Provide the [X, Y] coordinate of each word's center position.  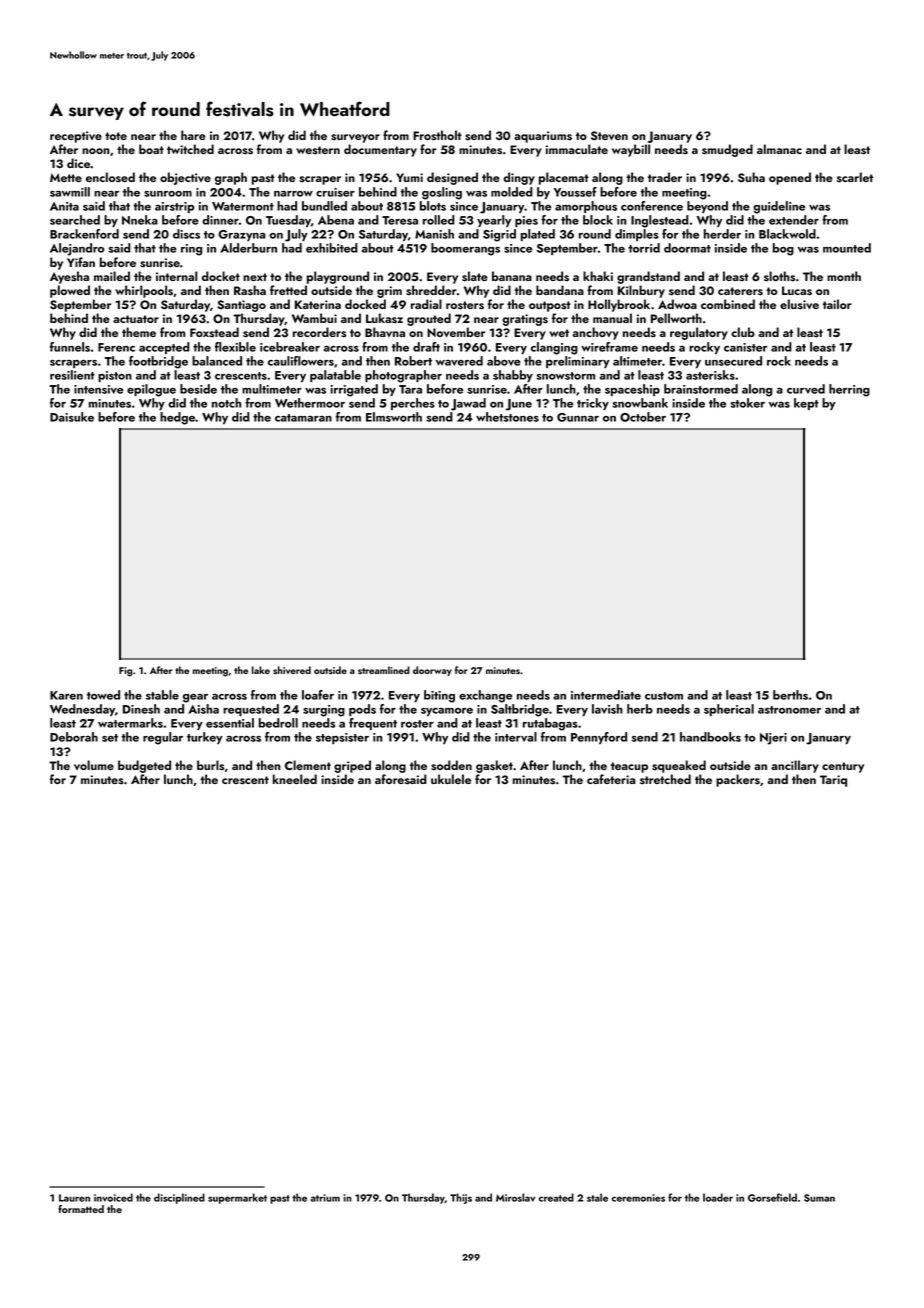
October [643, 417]
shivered [292, 670]
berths [790, 695]
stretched [665, 779]
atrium [325, 1198]
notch [226, 403]
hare [193, 135]
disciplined [179, 1198]
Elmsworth [394, 417]
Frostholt [437, 135]
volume [94, 765]
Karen [66, 695]
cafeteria [611, 779]
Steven [609, 136]
